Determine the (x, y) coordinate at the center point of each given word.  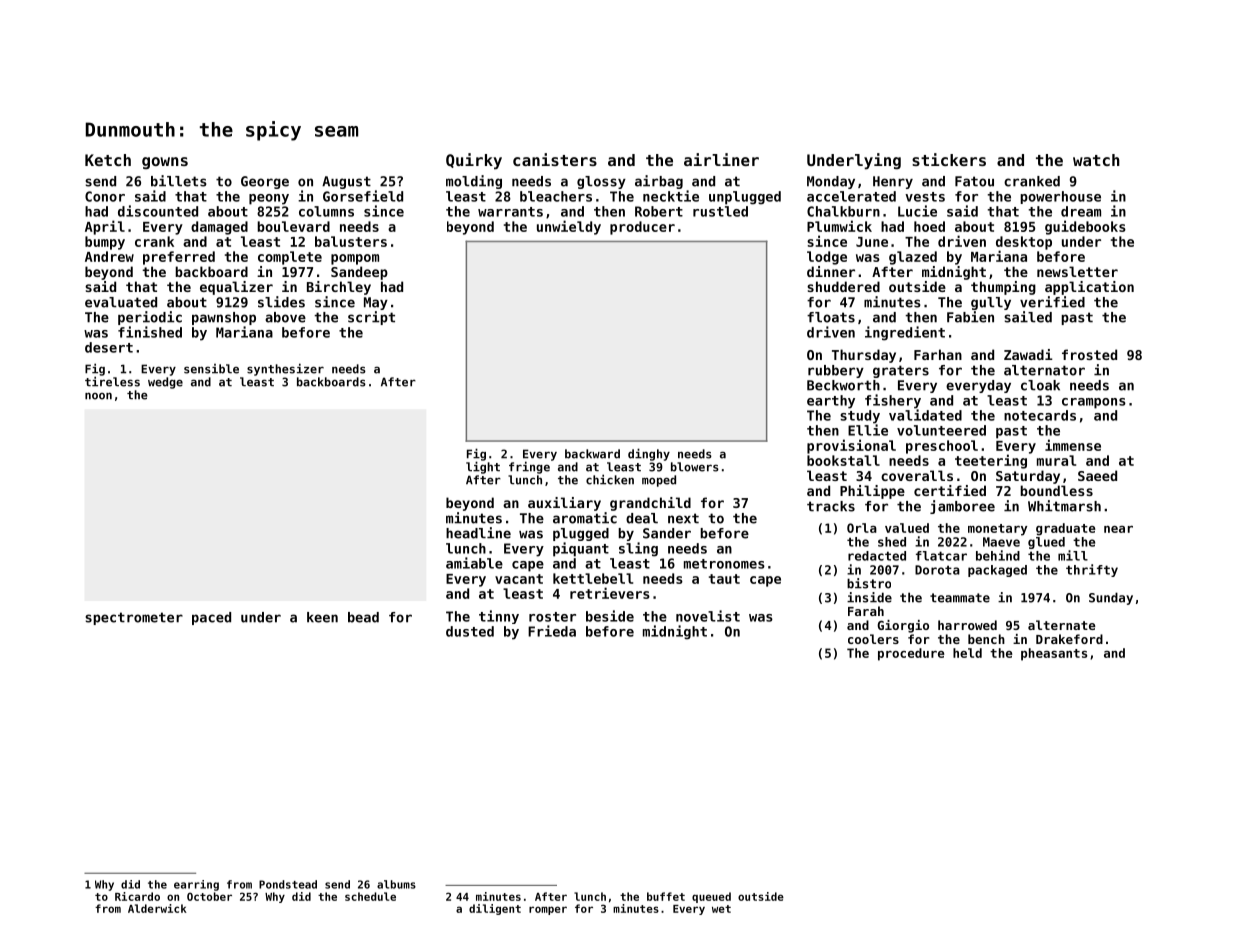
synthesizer (285, 369)
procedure (911, 654)
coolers (873, 639)
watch (1096, 160)
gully (991, 303)
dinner (831, 271)
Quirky (474, 161)
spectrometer (134, 618)
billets (179, 181)
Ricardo (137, 896)
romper (548, 910)
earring (196, 885)
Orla (862, 528)
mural (1056, 460)
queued (711, 897)
